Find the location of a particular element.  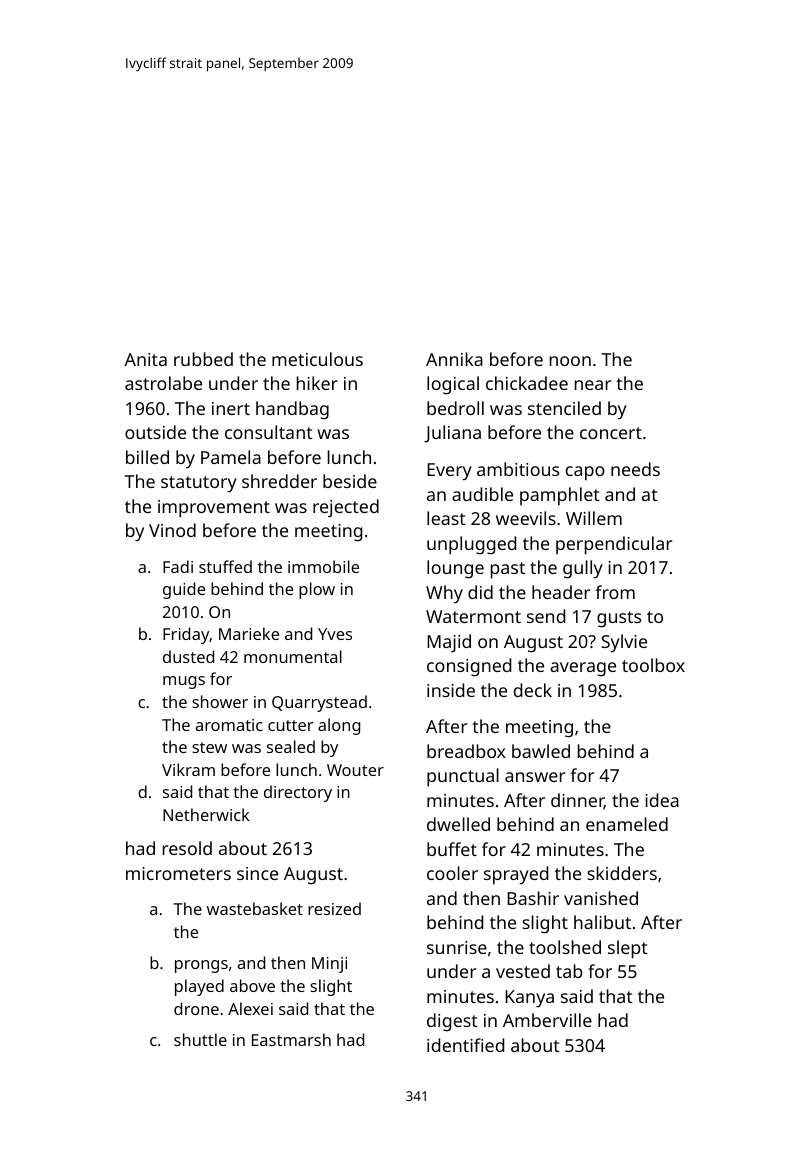

breadbox is located at coordinates (466, 751).
